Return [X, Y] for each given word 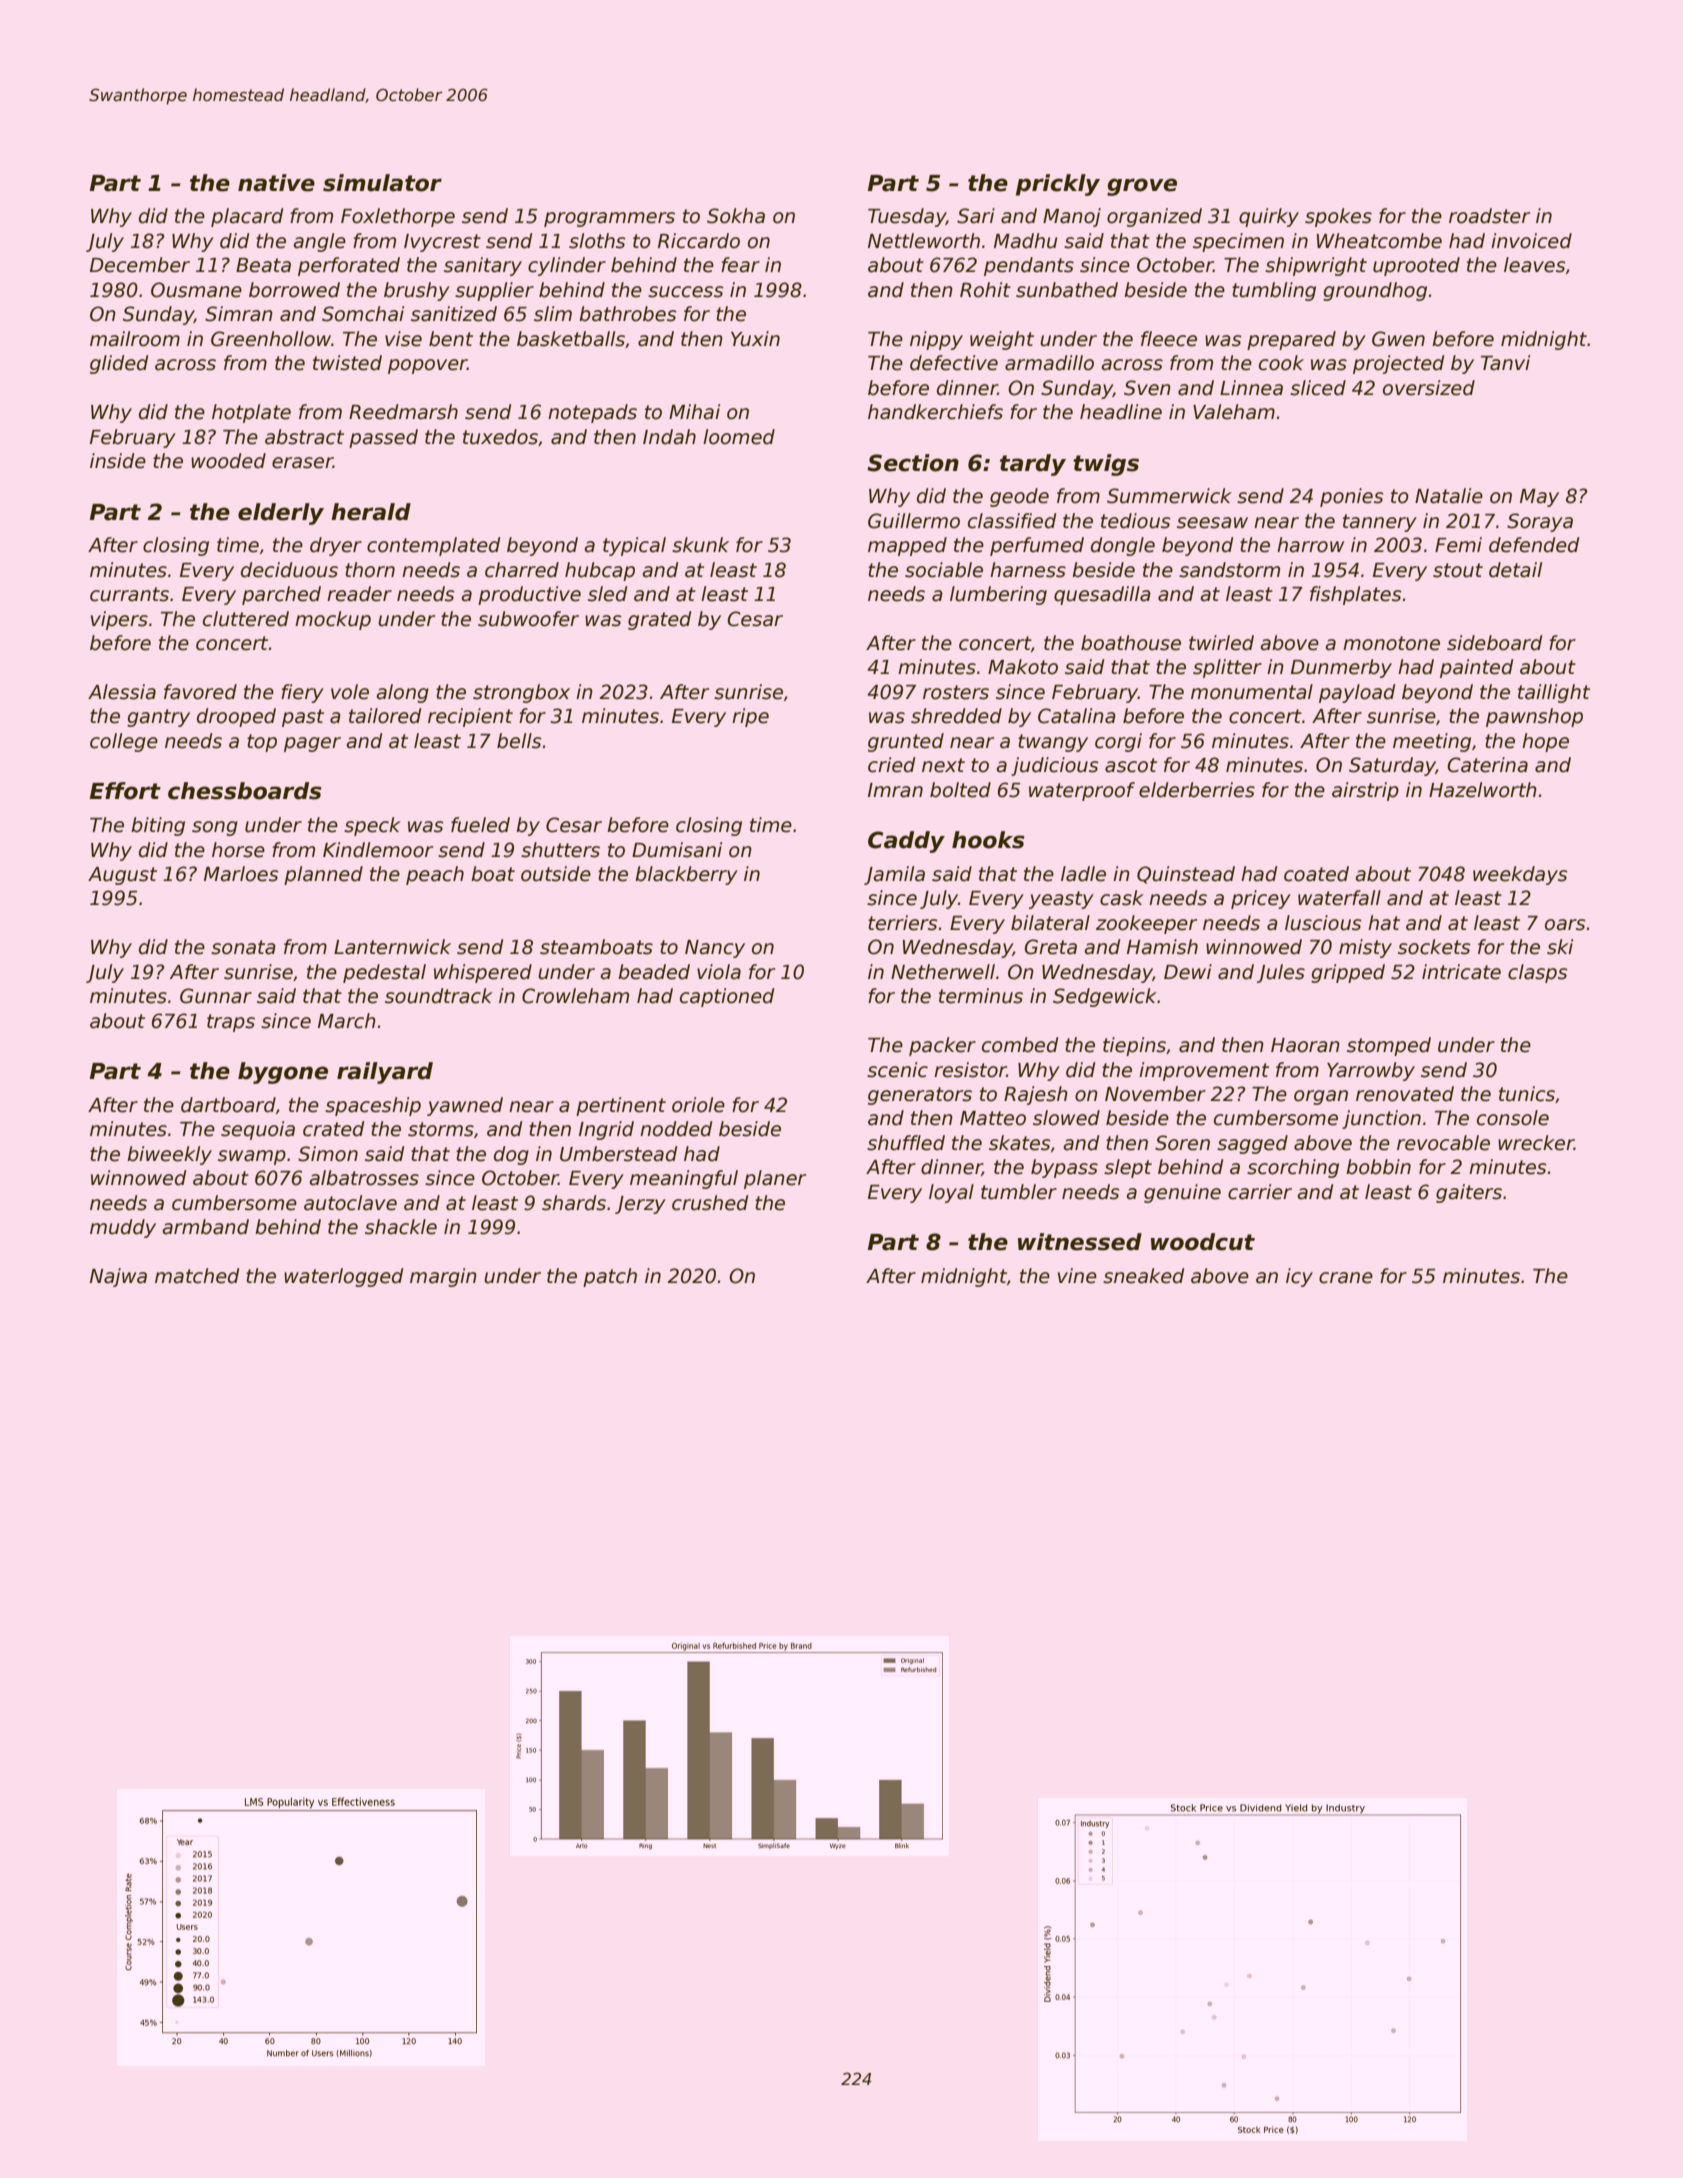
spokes [1338, 217]
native [276, 183]
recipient [470, 717]
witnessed [1080, 1242]
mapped [907, 546]
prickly [1058, 185]
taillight [1554, 693]
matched [197, 1276]
